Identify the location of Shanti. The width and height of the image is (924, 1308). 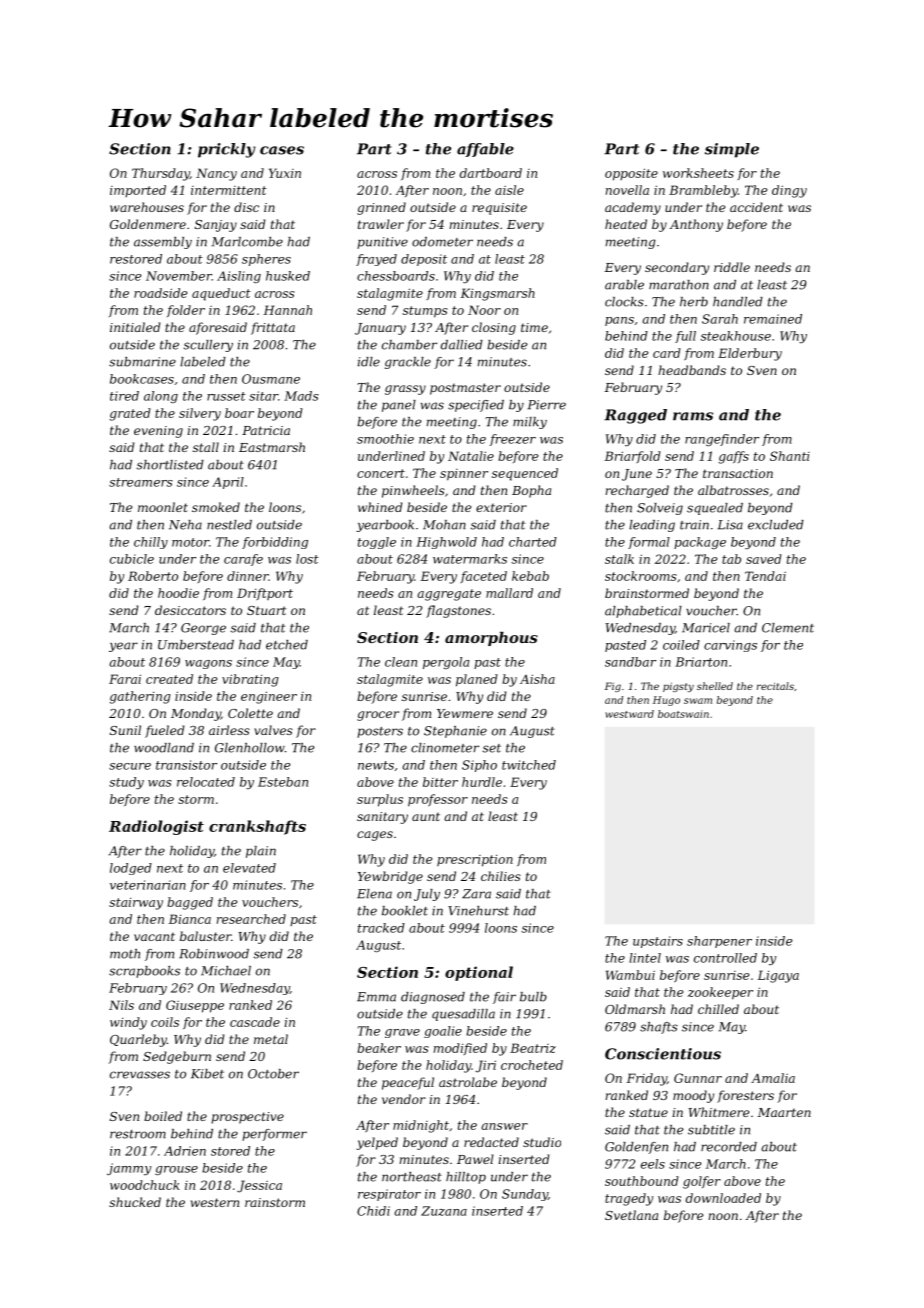
(790, 456).
